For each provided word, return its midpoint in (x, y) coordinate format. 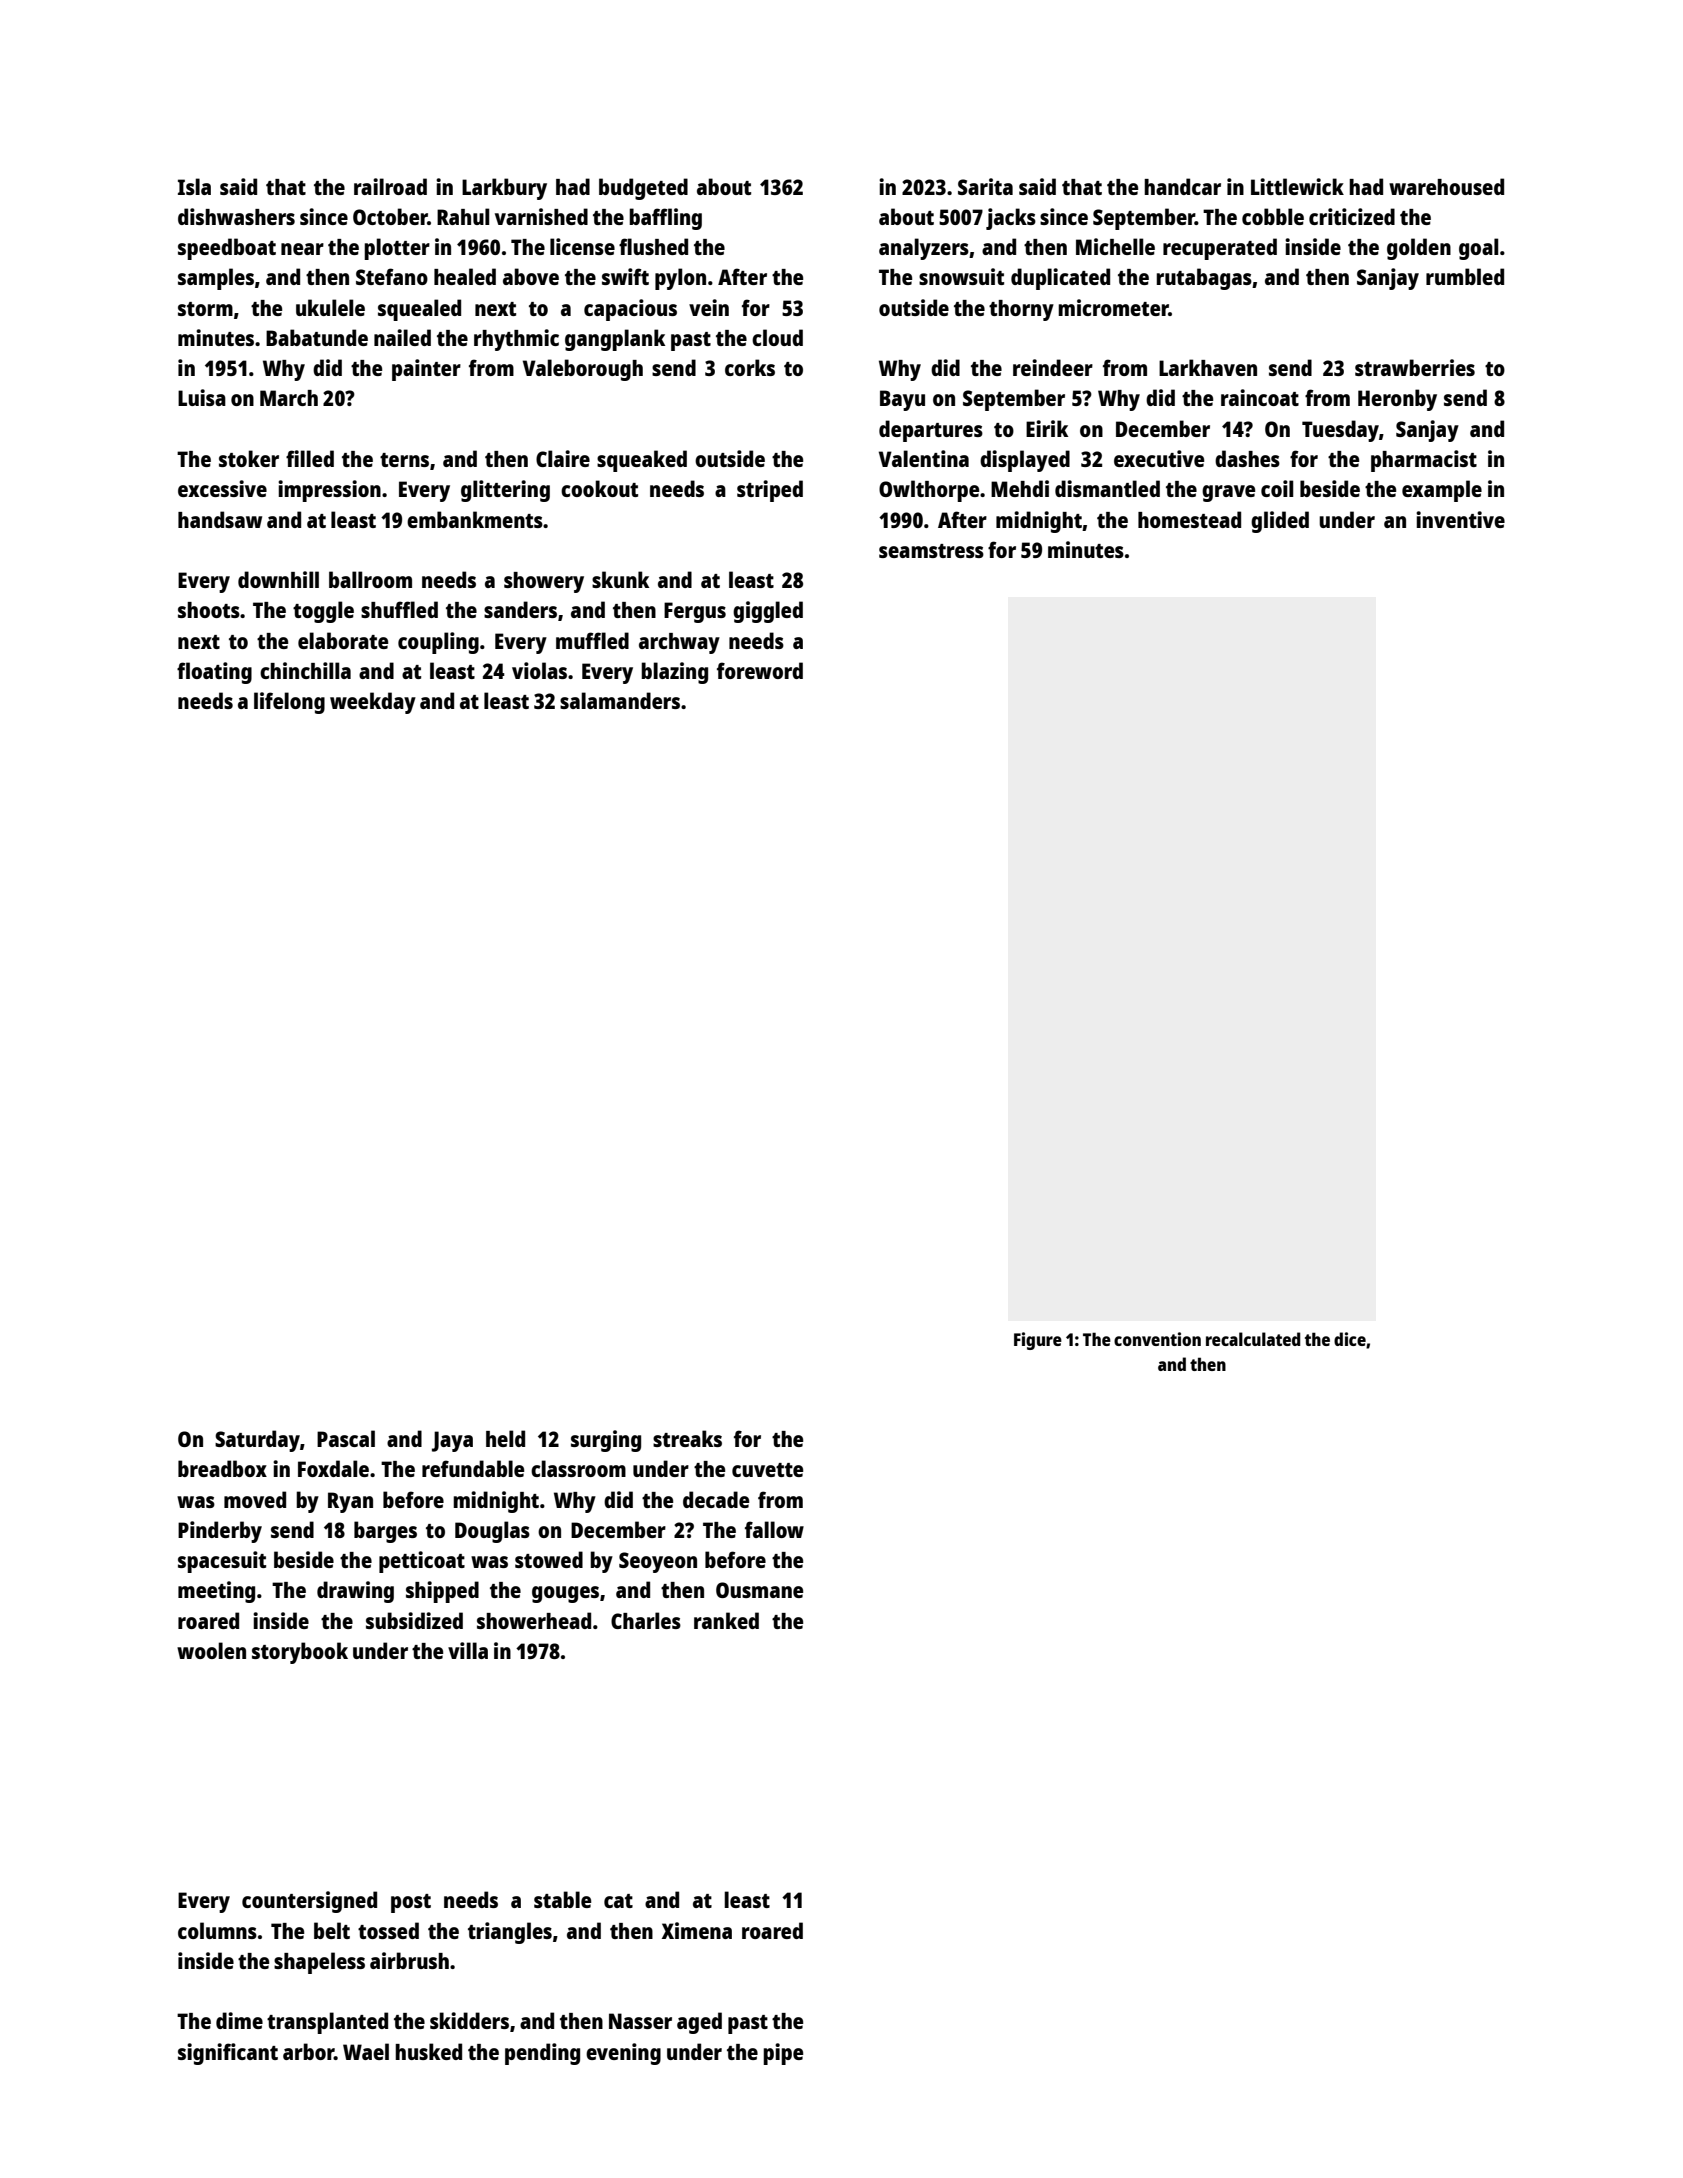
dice (1350, 1339)
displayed (1025, 461)
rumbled (1465, 276)
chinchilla (305, 670)
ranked (726, 1620)
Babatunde (317, 337)
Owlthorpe (929, 491)
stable (562, 1899)
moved (255, 1499)
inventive (1460, 519)
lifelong (289, 703)
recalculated (1253, 1339)
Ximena (697, 1930)
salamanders (620, 700)
